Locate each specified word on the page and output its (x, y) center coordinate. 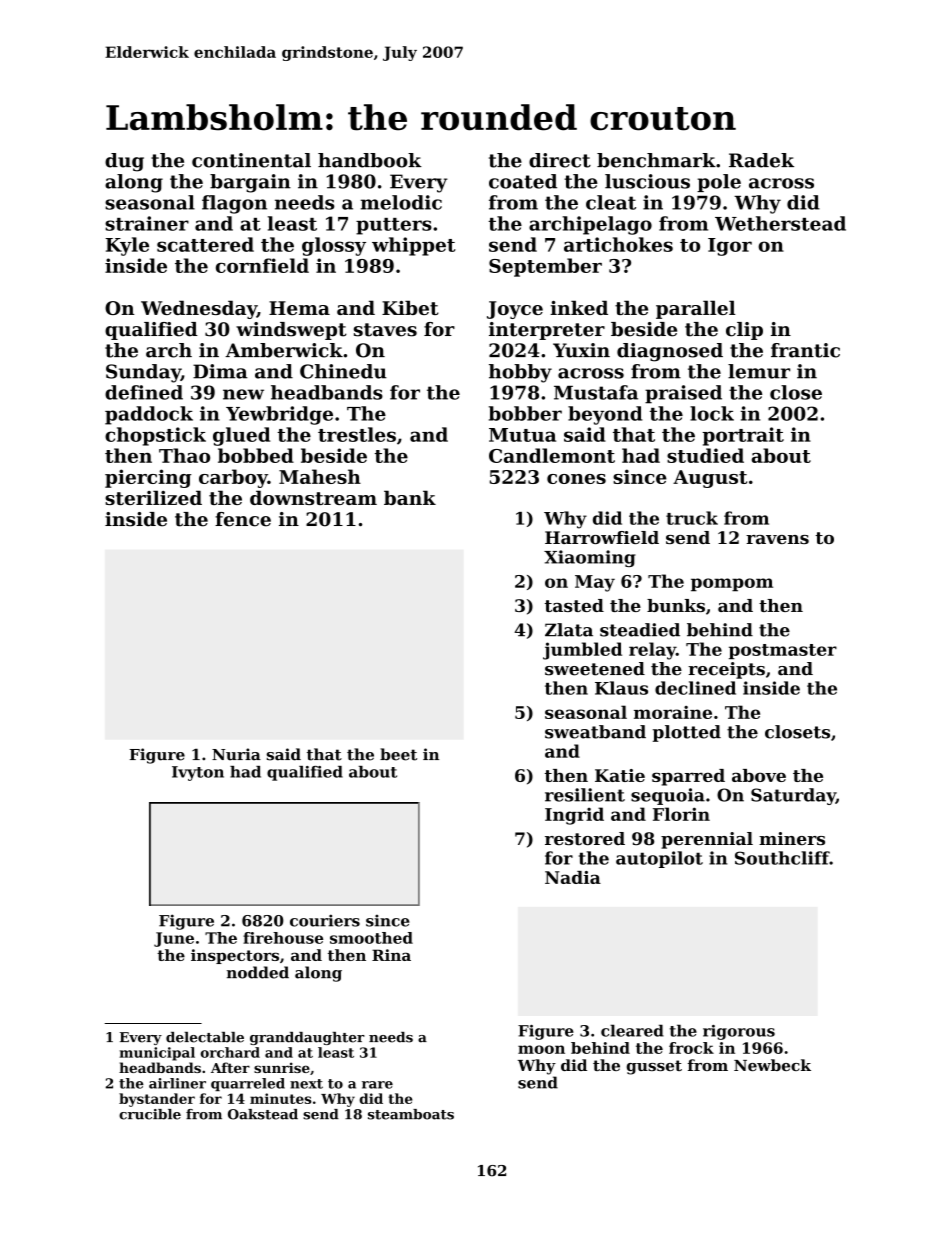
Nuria (236, 754)
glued (241, 436)
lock (712, 413)
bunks (676, 605)
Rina (391, 955)
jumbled (582, 651)
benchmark (656, 160)
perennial (707, 840)
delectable (205, 1037)
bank (410, 497)
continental (251, 160)
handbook (370, 160)
